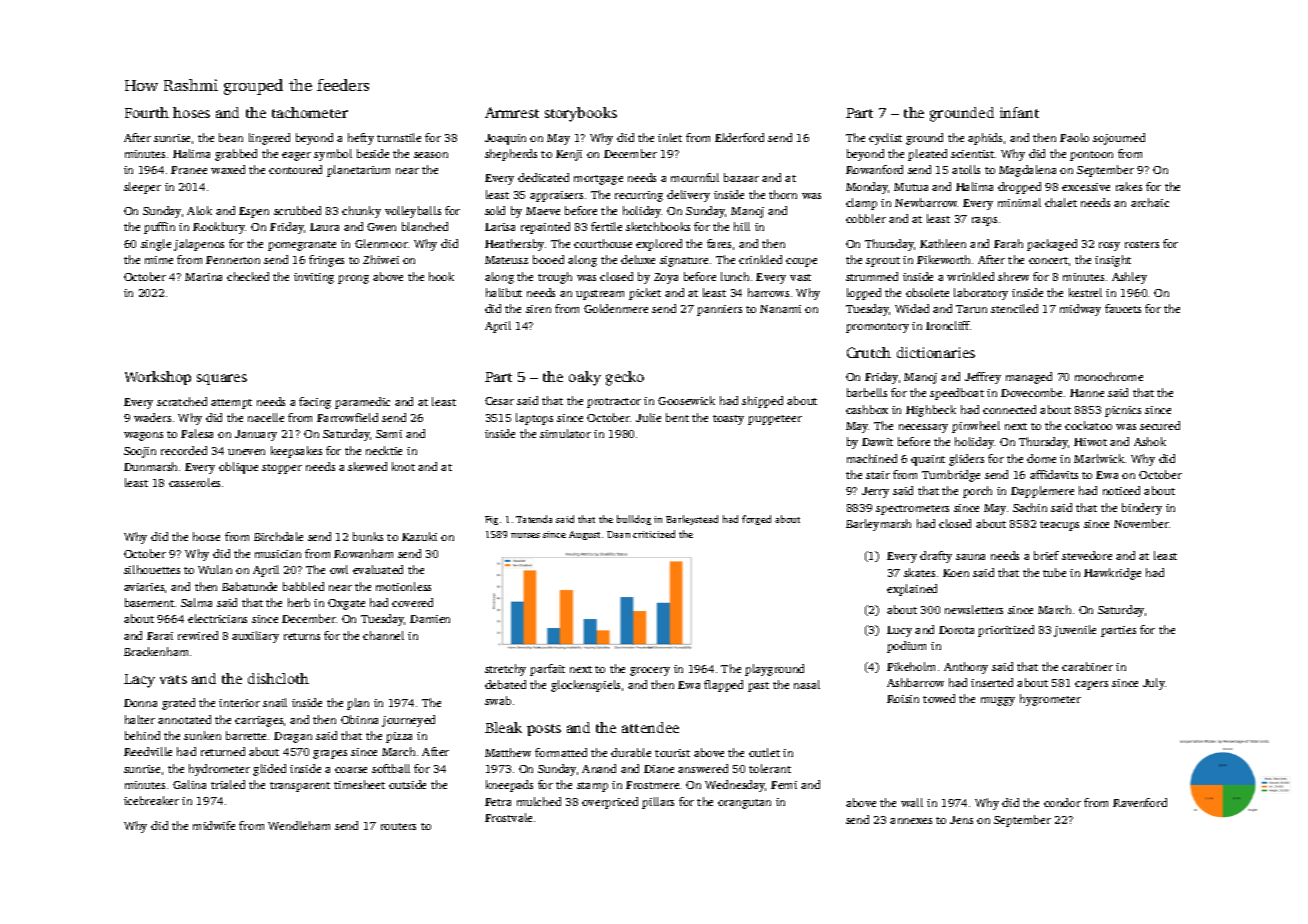 This image has width=1308, height=924. What do you see at coordinates (189, 170) in the image?
I see `Pranee` at bounding box center [189, 170].
